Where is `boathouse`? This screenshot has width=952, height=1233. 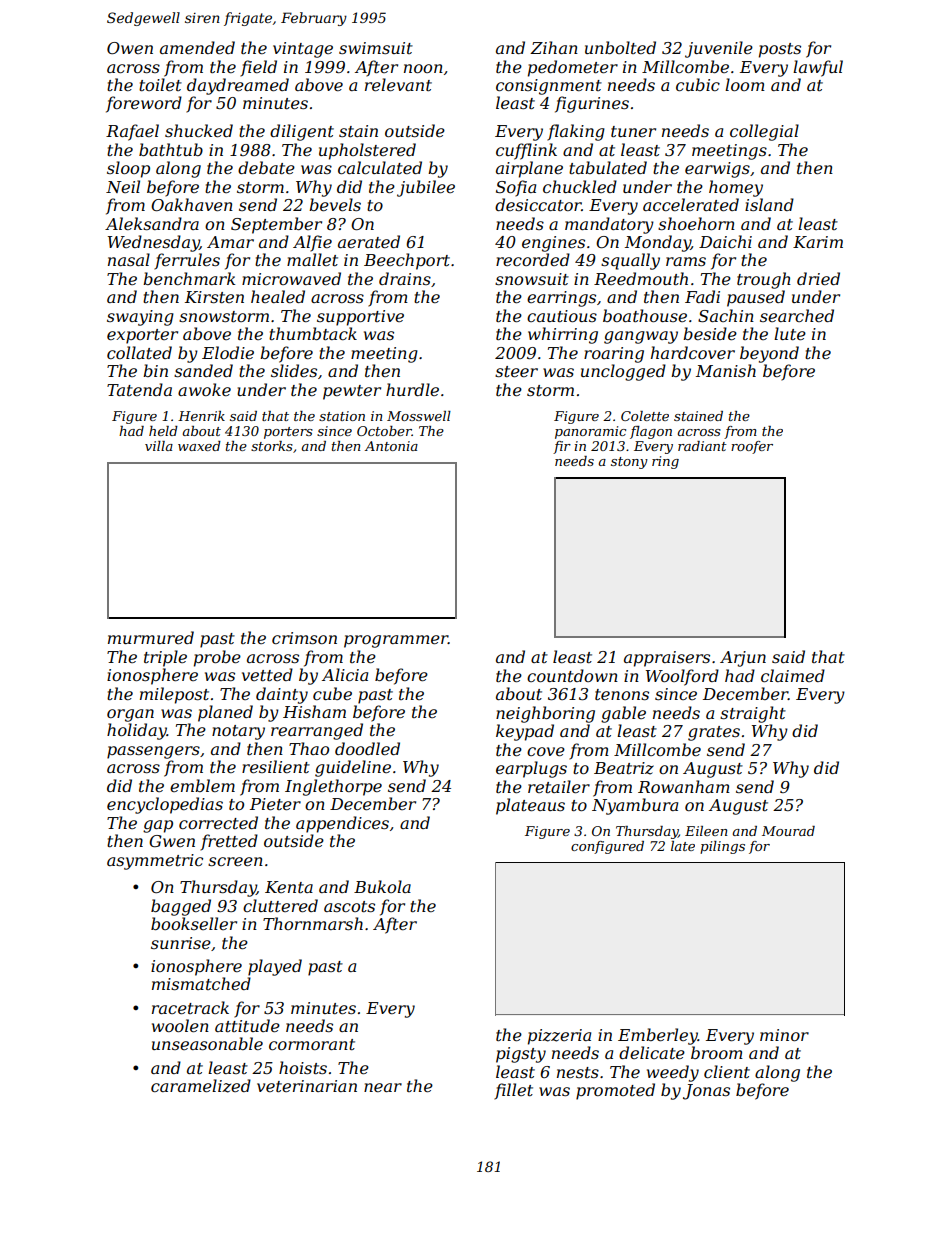 boathouse is located at coordinates (645, 315).
